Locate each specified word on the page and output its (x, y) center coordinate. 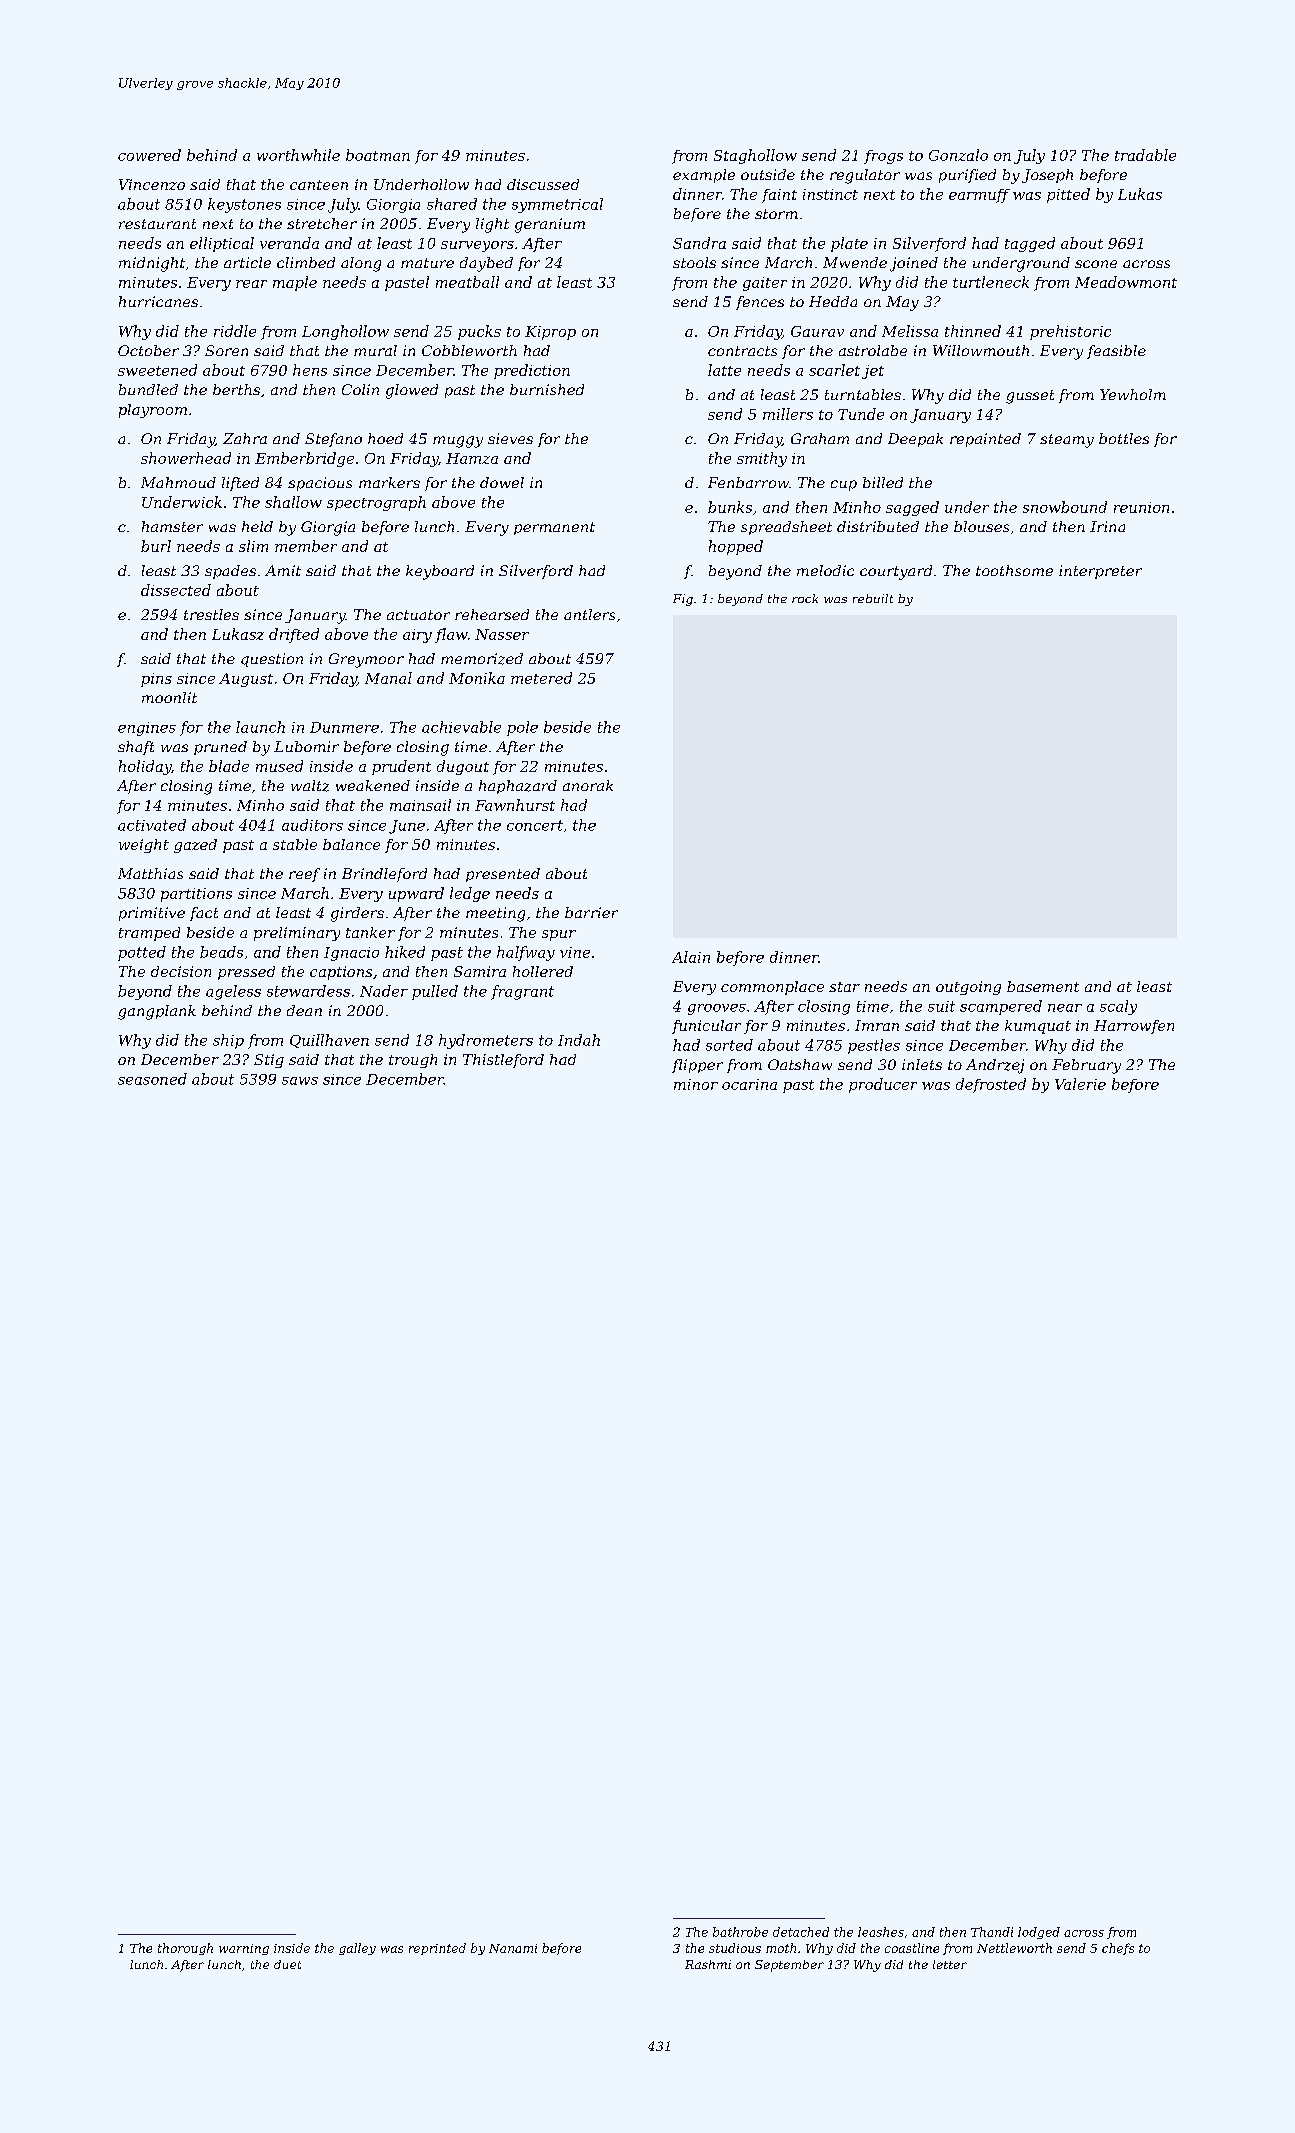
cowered (149, 155)
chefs (1118, 1949)
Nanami (513, 1948)
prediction (532, 371)
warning (244, 1949)
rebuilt (873, 598)
